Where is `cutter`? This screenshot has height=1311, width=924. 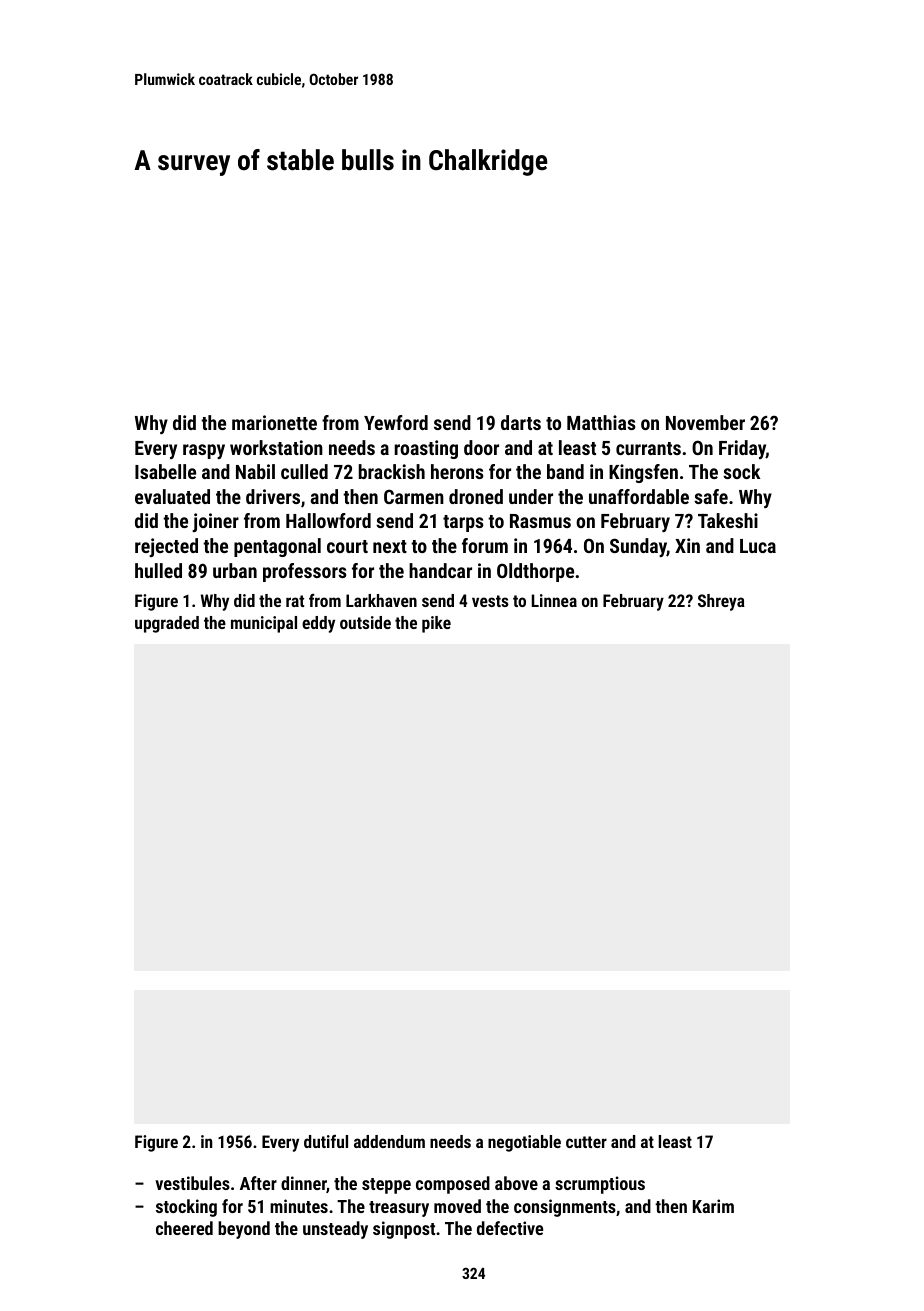
cutter is located at coordinates (586, 1142).
